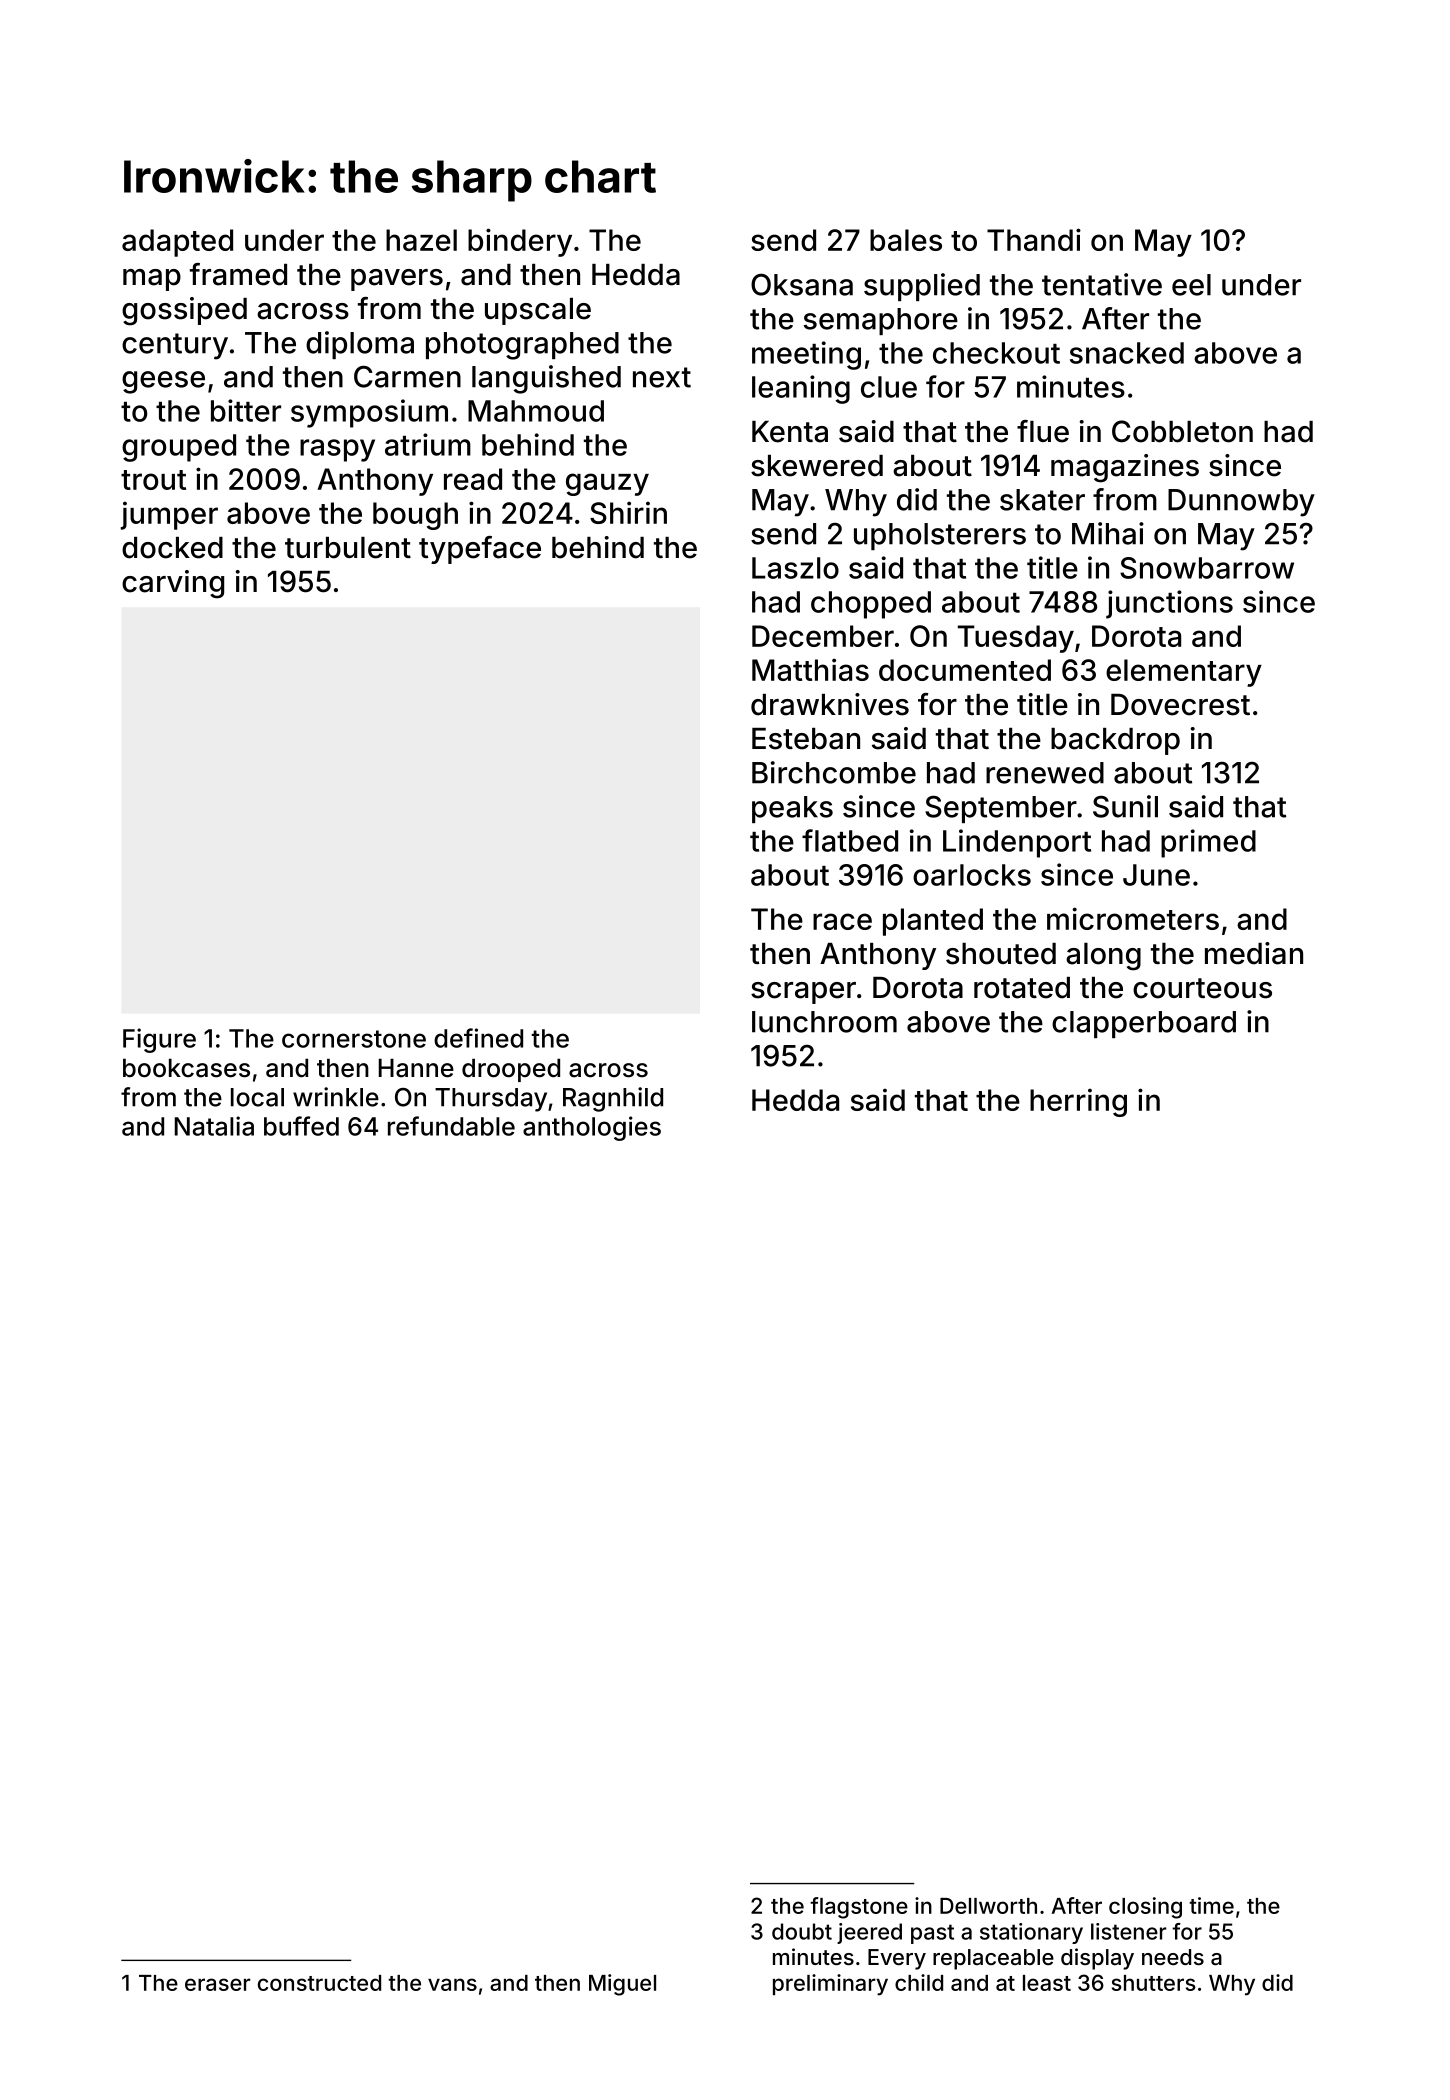 The height and width of the screenshot is (2100, 1450). What do you see at coordinates (824, 1022) in the screenshot?
I see `lunchroom` at bounding box center [824, 1022].
